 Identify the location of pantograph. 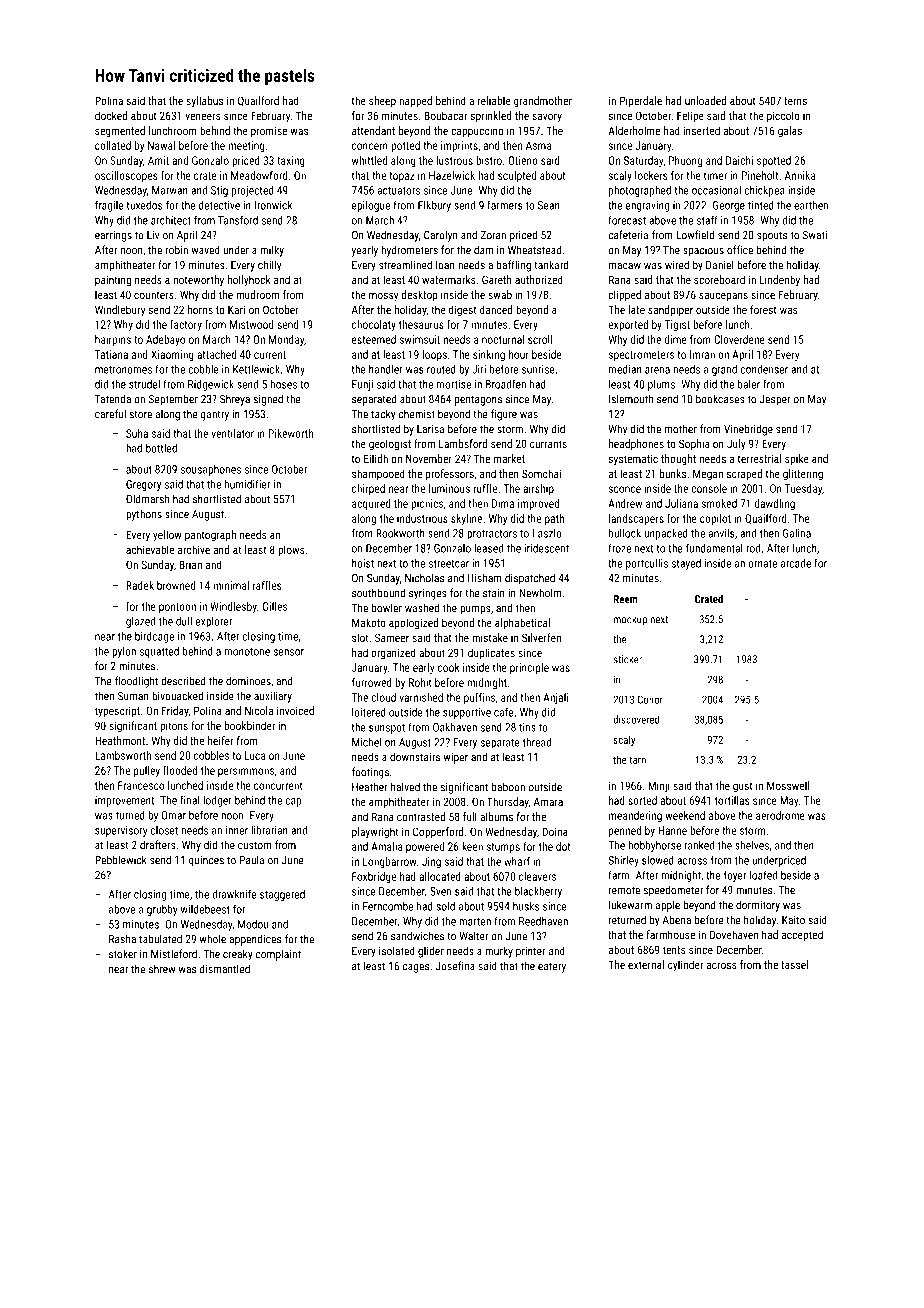
(210, 536).
